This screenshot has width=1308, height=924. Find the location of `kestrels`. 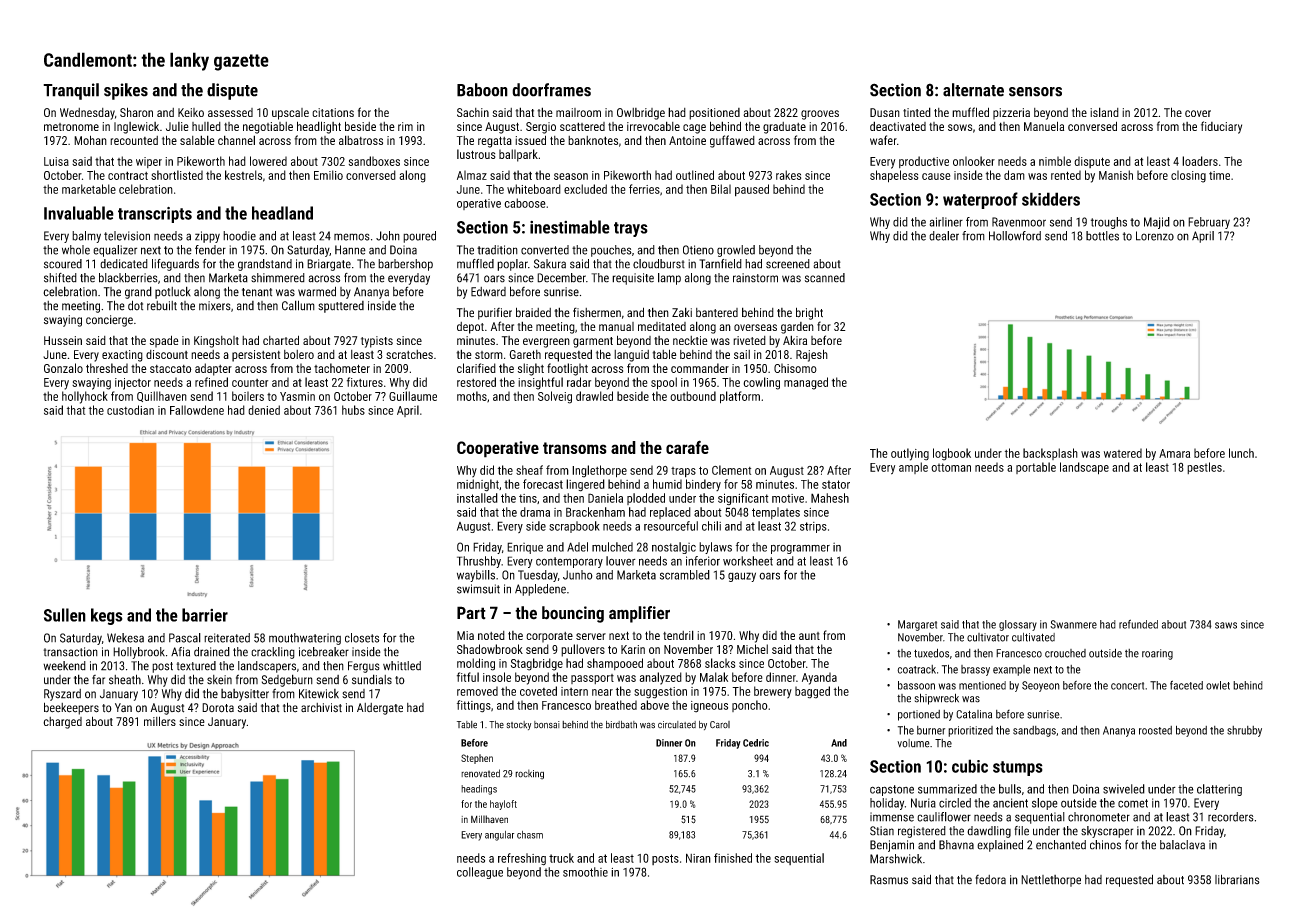

kestrels is located at coordinates (243, 175).
